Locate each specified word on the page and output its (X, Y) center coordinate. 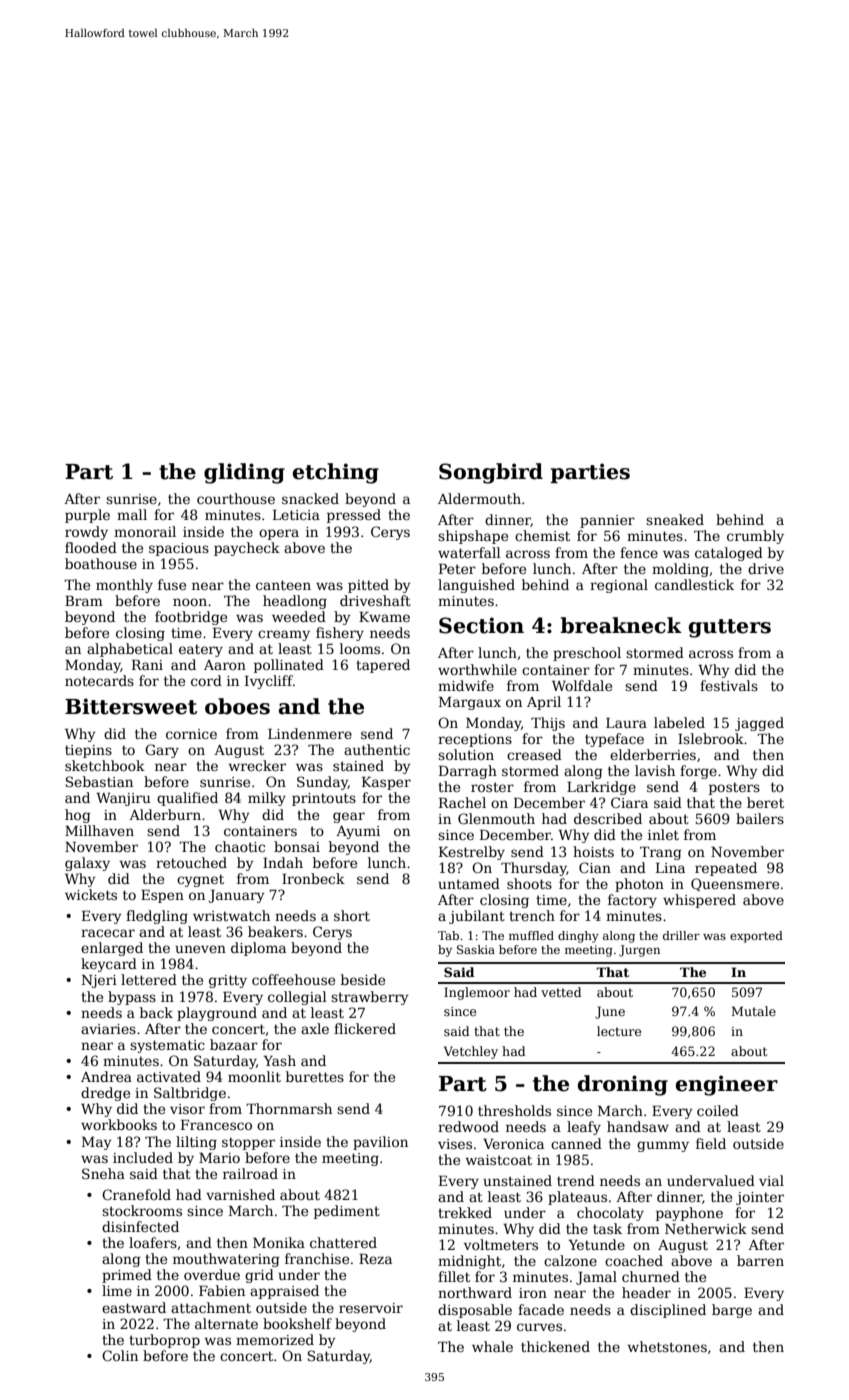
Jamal (596, 1278)
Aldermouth (479, 498)
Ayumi (358, 832)
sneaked (675, 519)
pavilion (380, 1143)
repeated (726, 869)
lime (117, 1290)
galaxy (87, 864)
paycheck (247, 549)
